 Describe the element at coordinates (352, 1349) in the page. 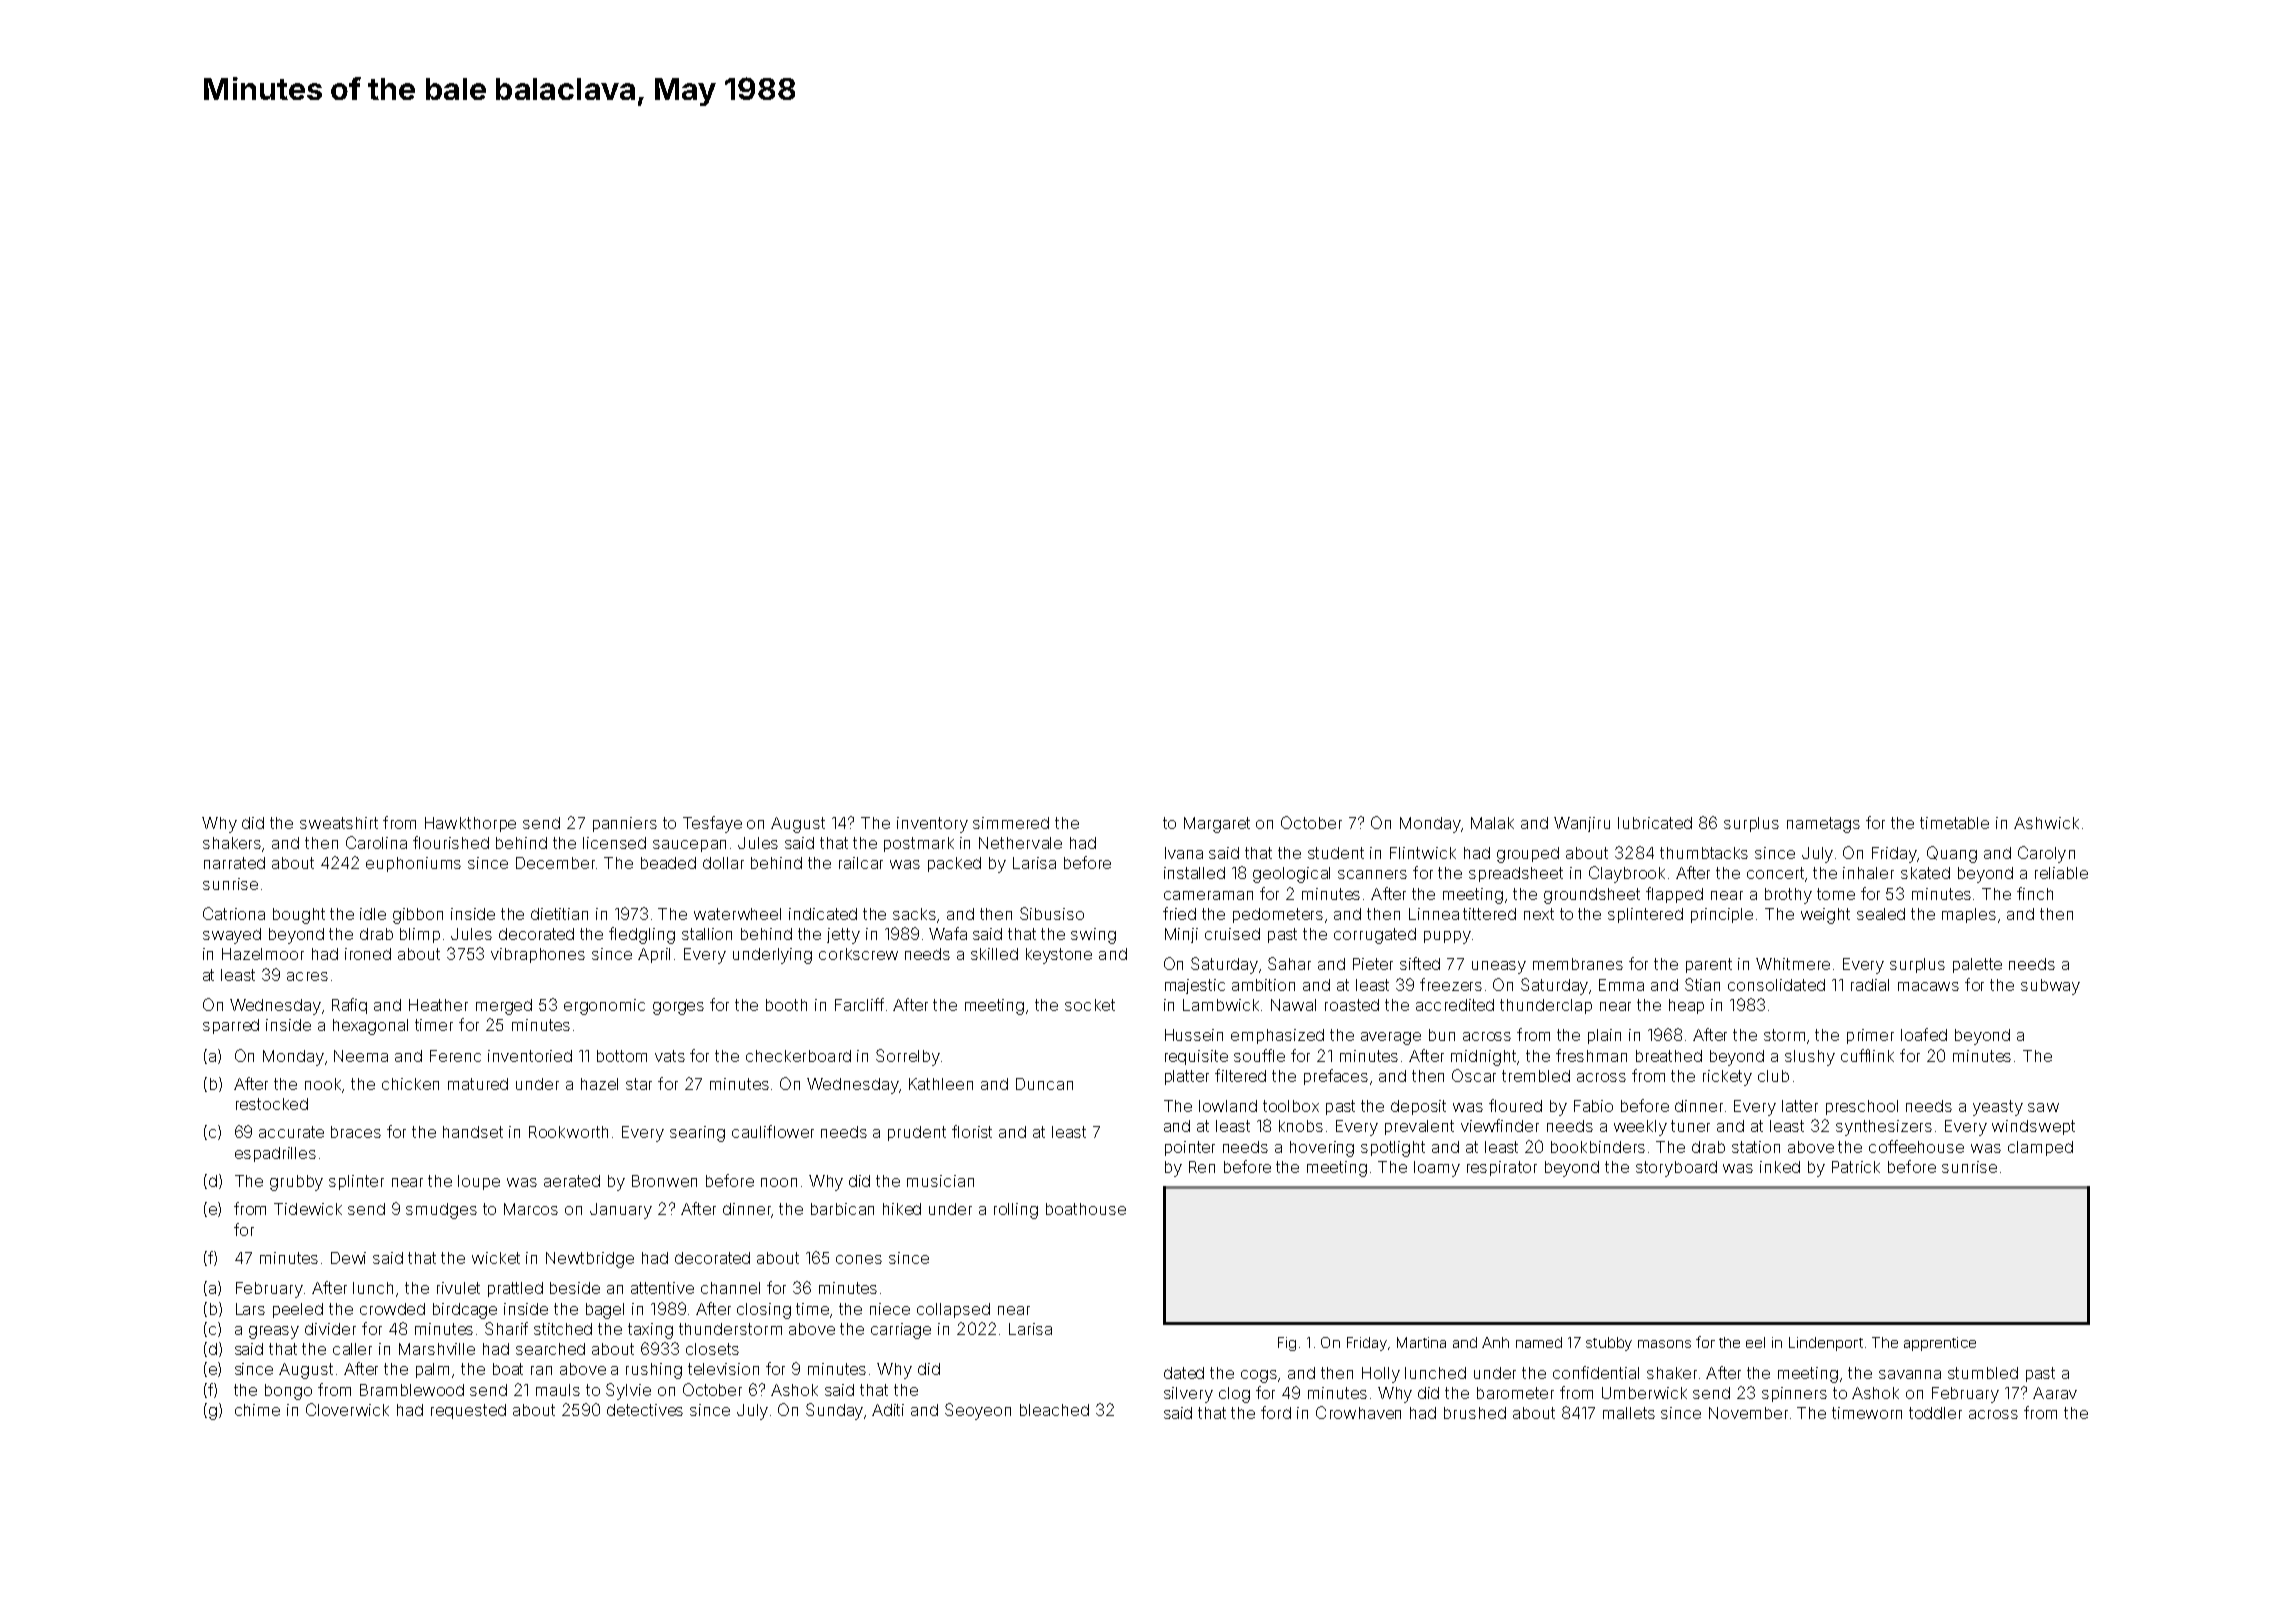

I see `caller` at that location.
